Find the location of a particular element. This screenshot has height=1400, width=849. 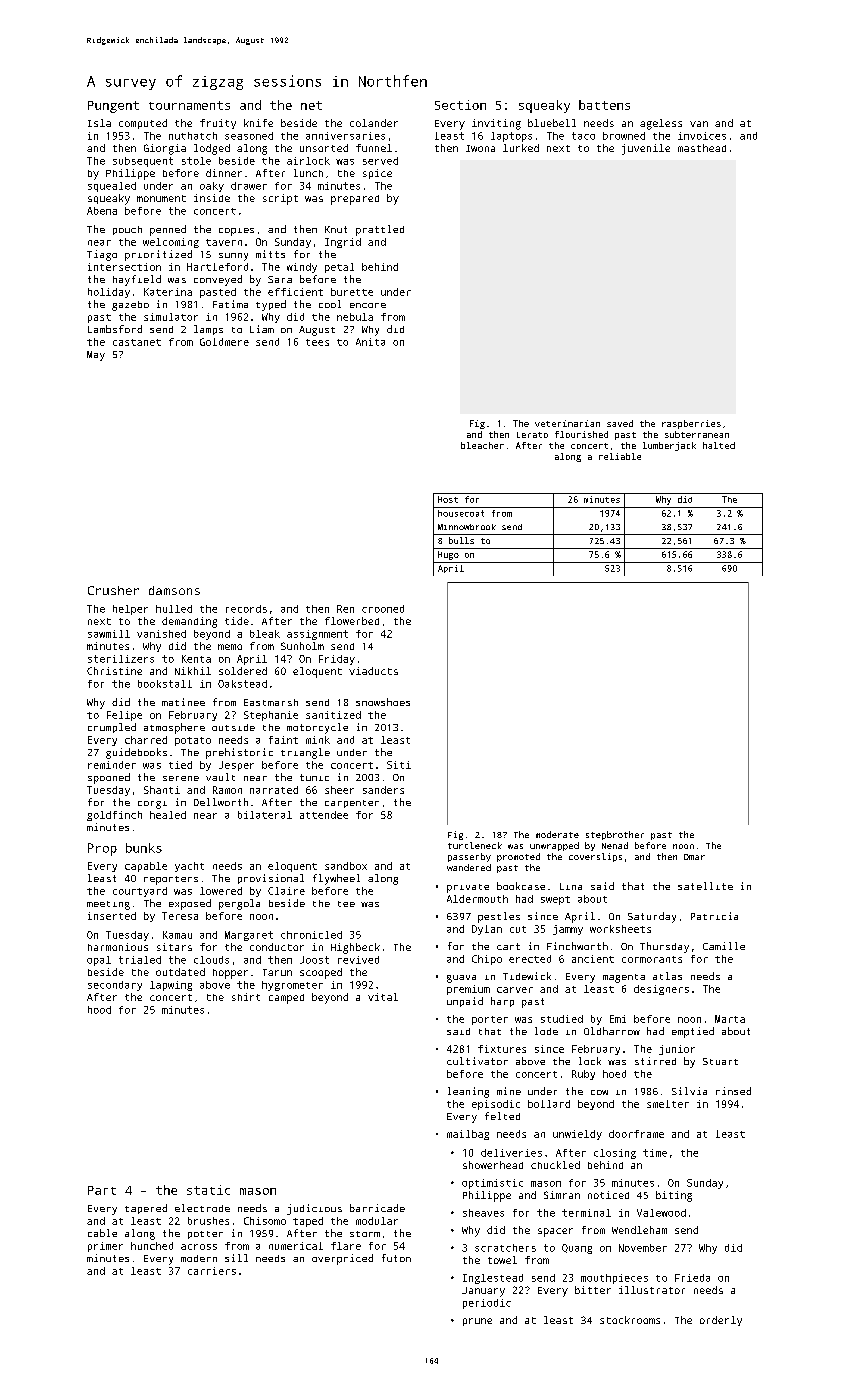

cut is located at coordinates (518, 929).
